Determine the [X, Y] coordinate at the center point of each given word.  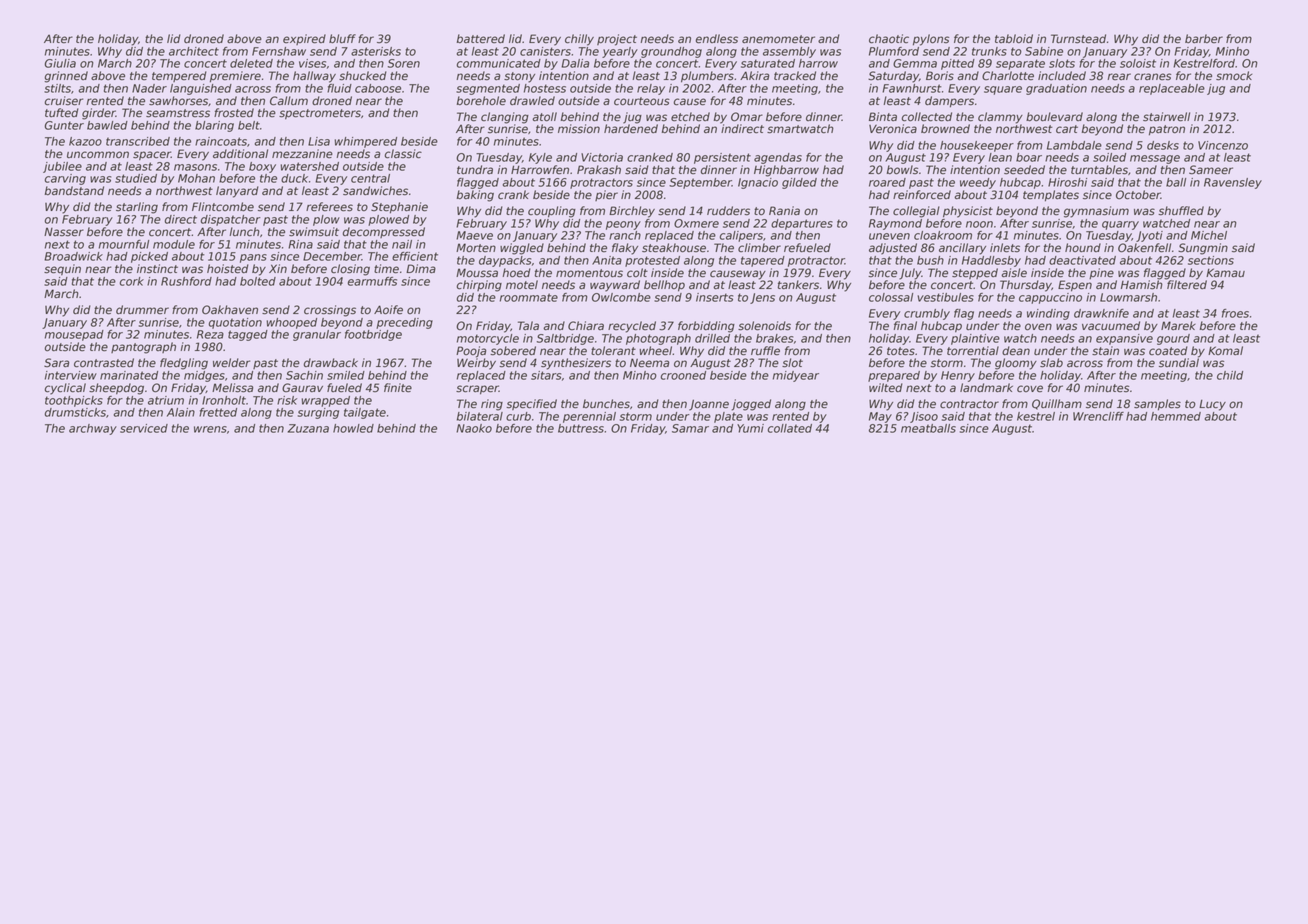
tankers [798, 285]
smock [1234, 76]
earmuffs [372, 281]
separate [1020, 64]
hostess [545, 88]
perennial [589, 417]
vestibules [945, 297]
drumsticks [75, 412]
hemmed [1176, 416]
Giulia [60, 63]
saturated [768, 63]
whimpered [365, 142]
